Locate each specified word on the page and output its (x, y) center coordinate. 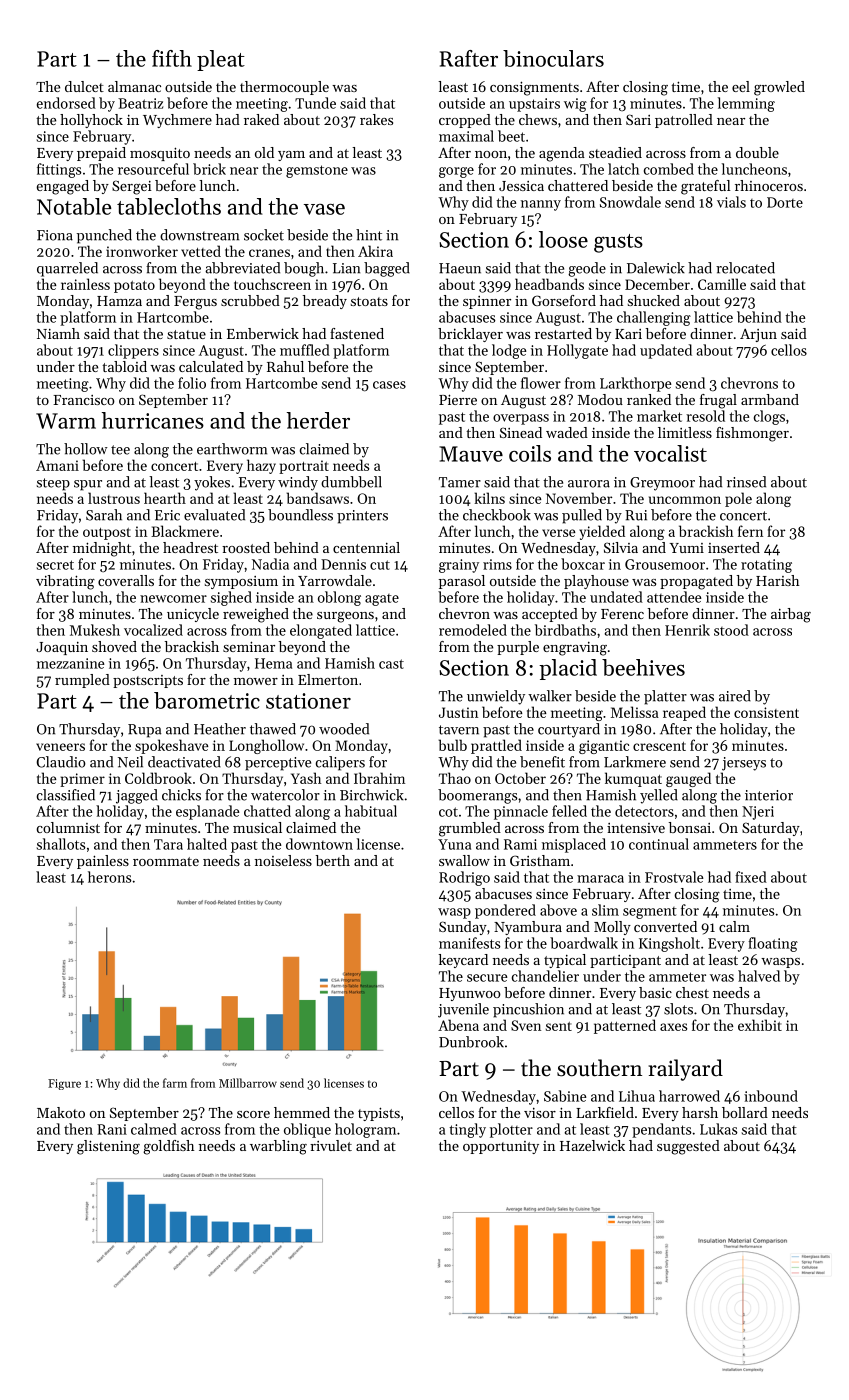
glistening (108, 1147)
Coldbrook (158, 778)
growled (779, 88)
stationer (308, 701)
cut (380, 565)
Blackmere (185, 531)
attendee (674, 597)
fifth (172, 58)
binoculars (553, 58)
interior (769, 795)
